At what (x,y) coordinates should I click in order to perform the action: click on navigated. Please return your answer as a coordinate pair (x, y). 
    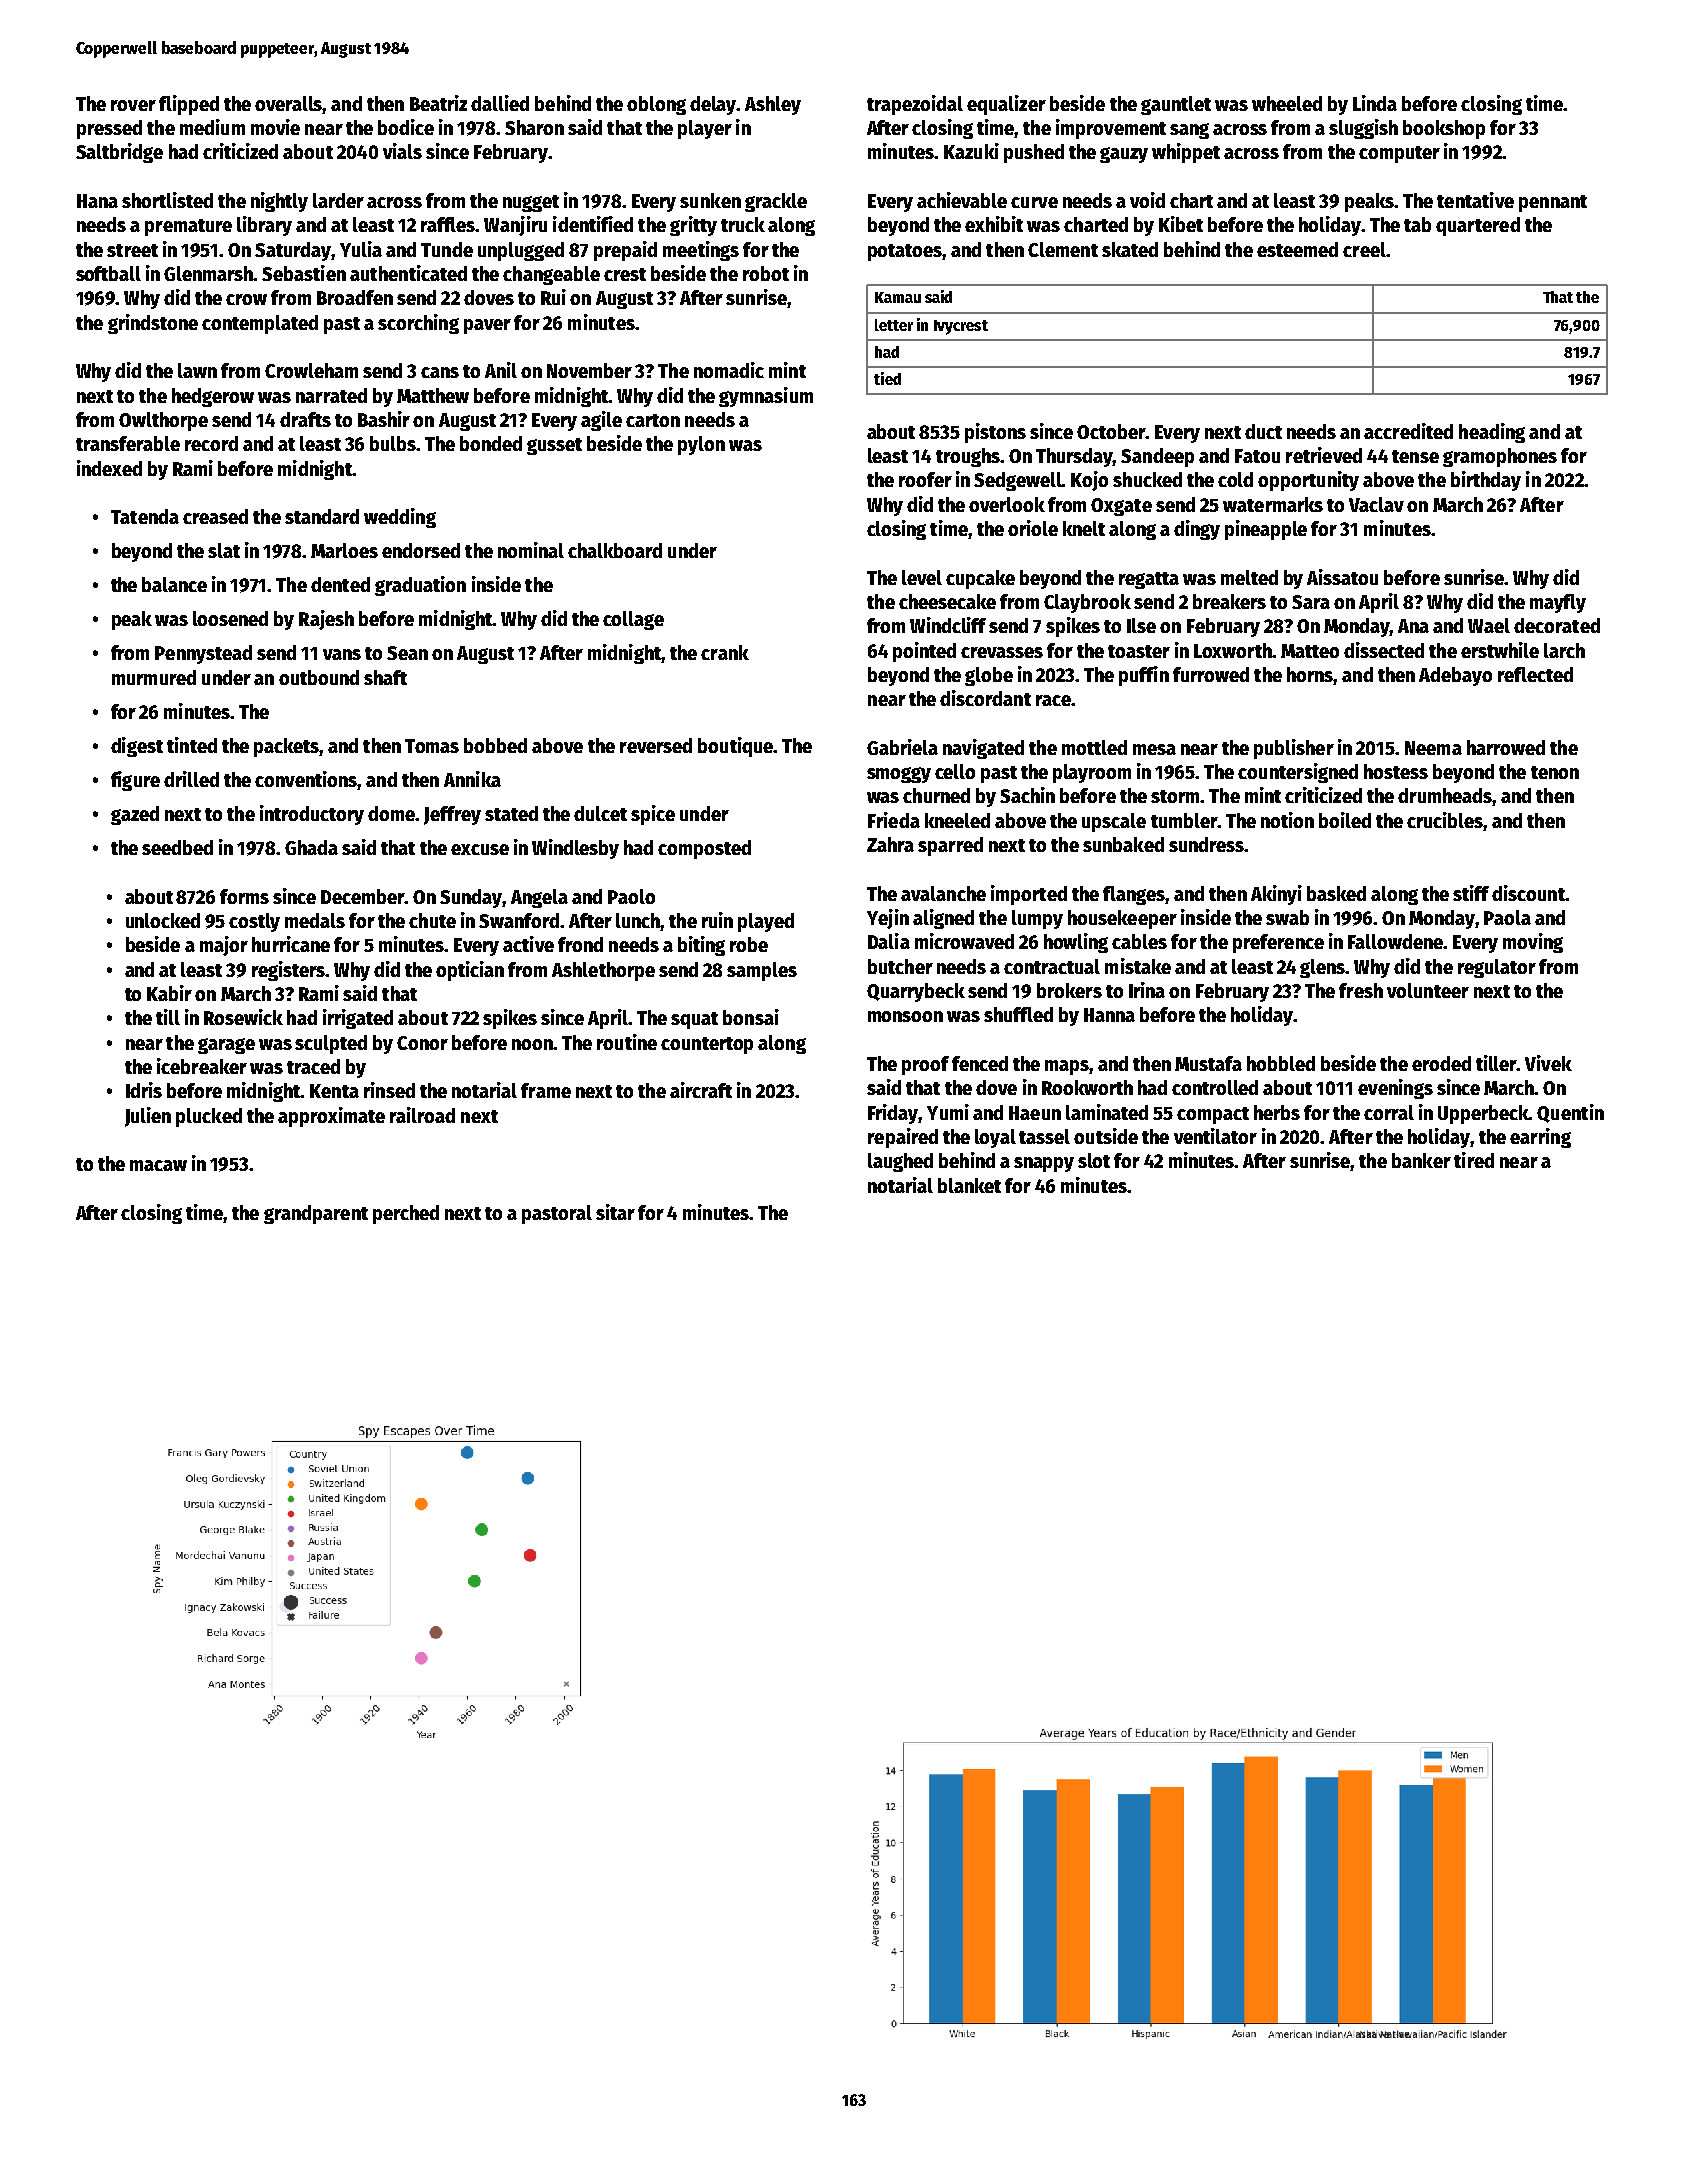
    Looking at the image, I should click on (983, 749).
